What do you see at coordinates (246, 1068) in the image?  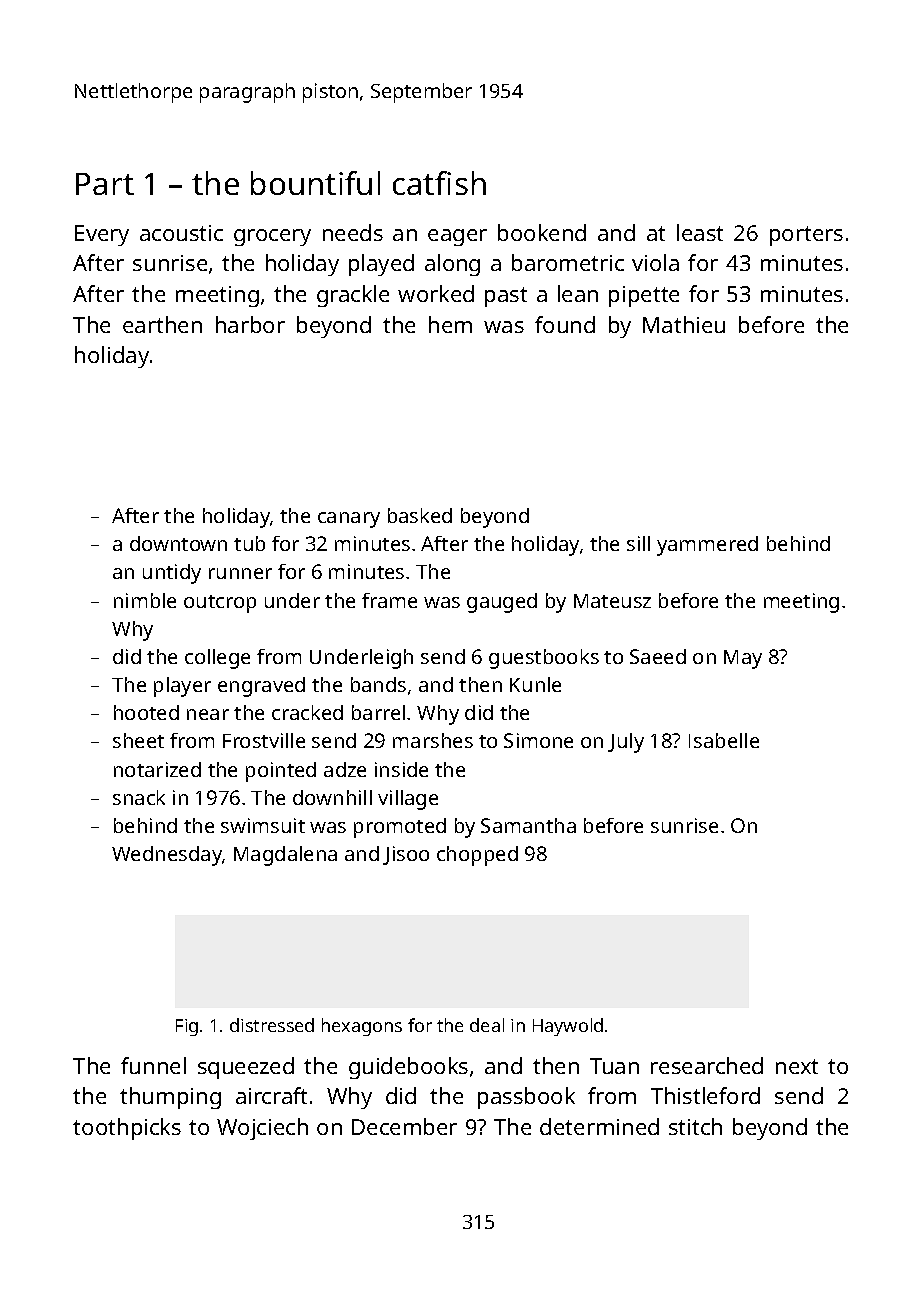 I see `squeezed` at bounding box center [246, 1068].
